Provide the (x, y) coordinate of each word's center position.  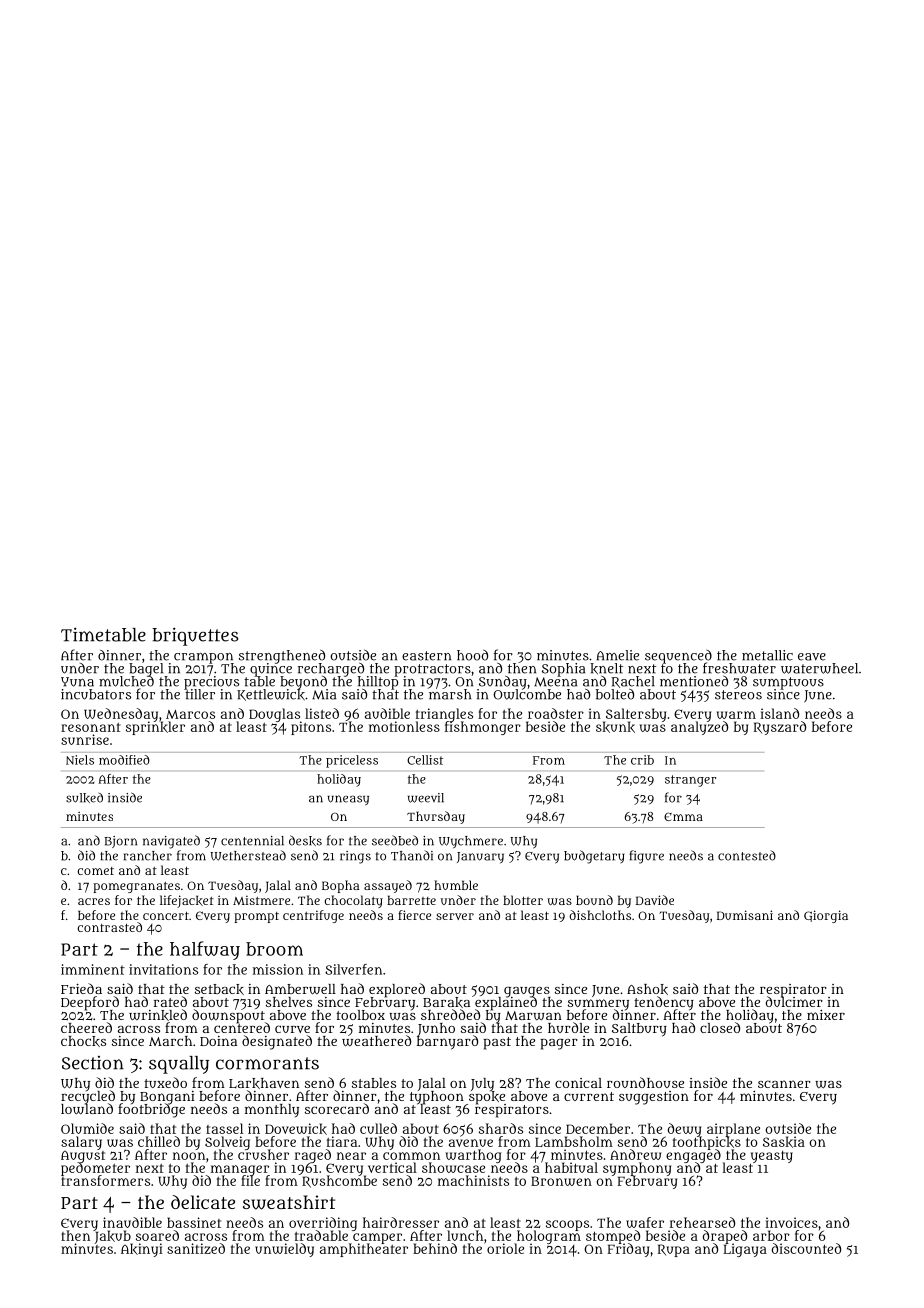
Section (93, 1063)
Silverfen (353, 969)
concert (166, 915)
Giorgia (826, 916)
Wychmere (471, 842)
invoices (791, 1222)
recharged (331, 669)
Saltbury (639, 1029)
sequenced (678, 656)
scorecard (337, 1108)
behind (435, 1248)
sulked (84, 797)
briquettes (195, 636)
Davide (655, 900)
